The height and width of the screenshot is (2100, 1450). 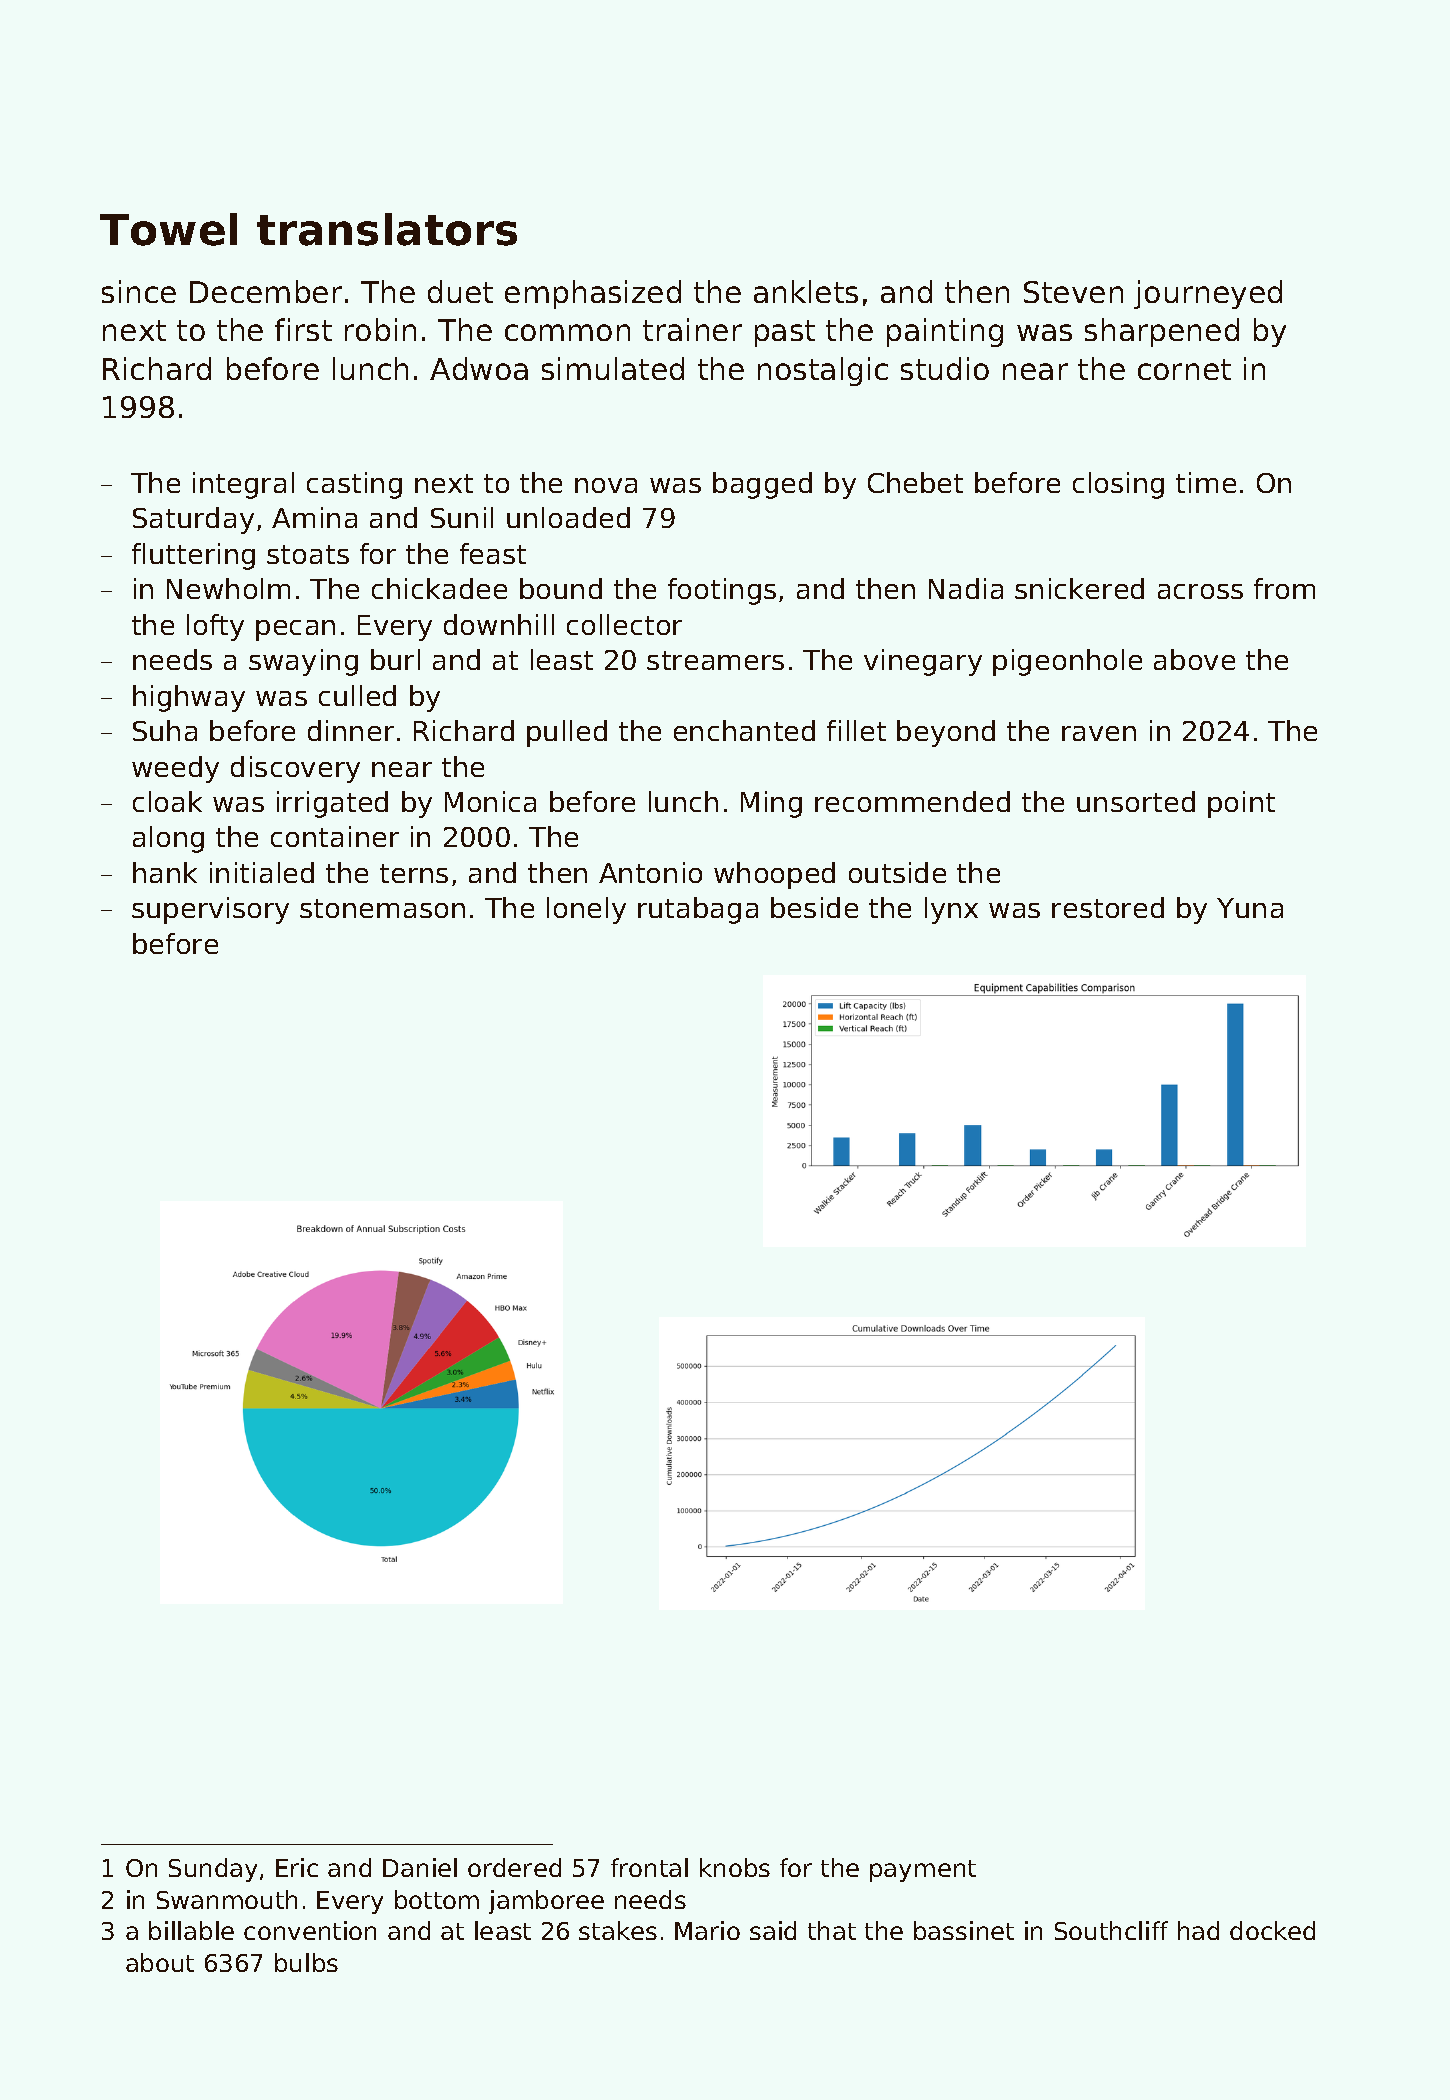 I want to click on Swanmouth, so click(x=227, y=1899).
